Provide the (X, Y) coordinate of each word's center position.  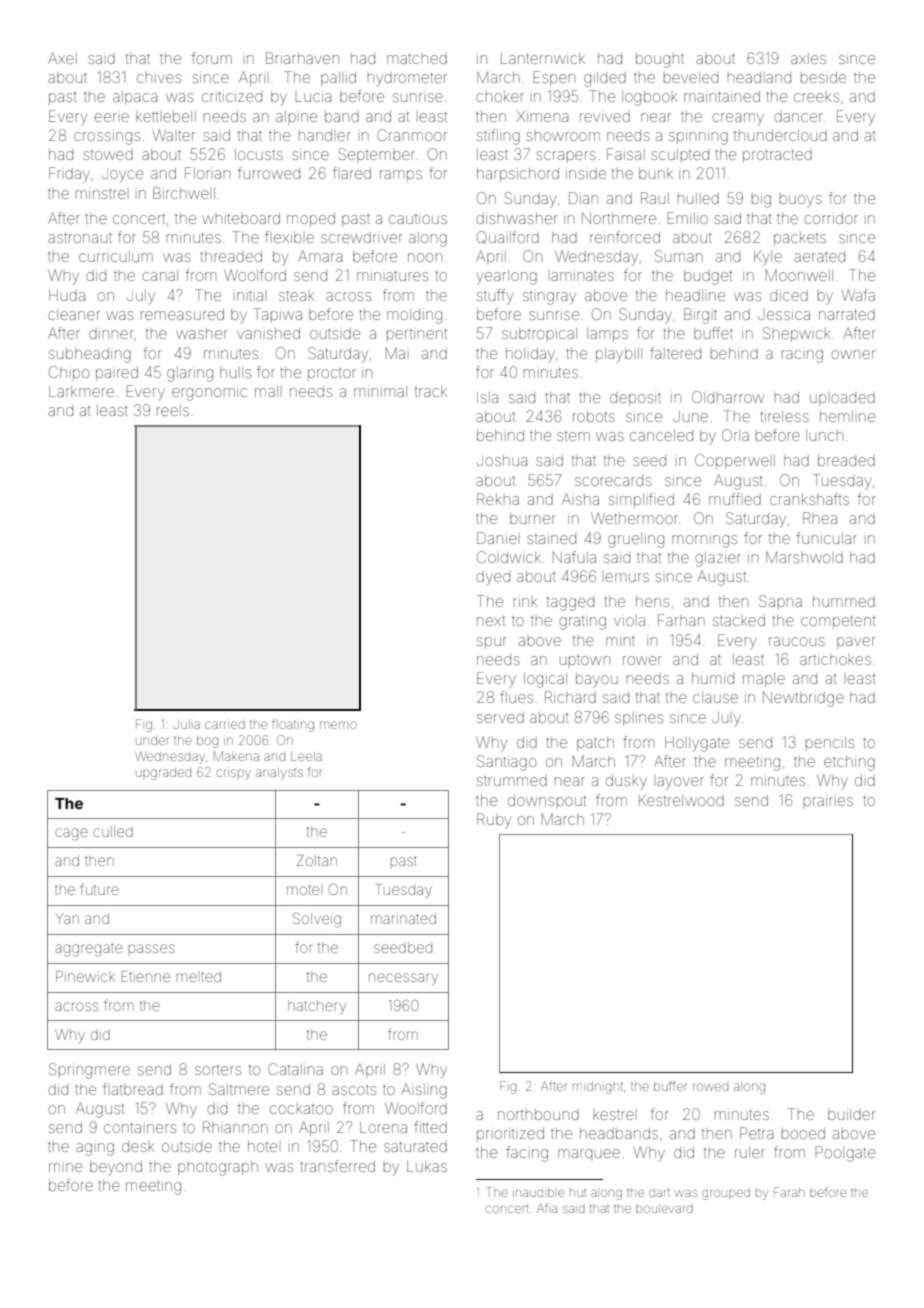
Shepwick (796, 334)
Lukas (427, 1166)
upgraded (163, 774)
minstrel (101, 194)
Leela (306, 756)
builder (852, 1114)
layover (680, 783)
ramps (401, 176)
